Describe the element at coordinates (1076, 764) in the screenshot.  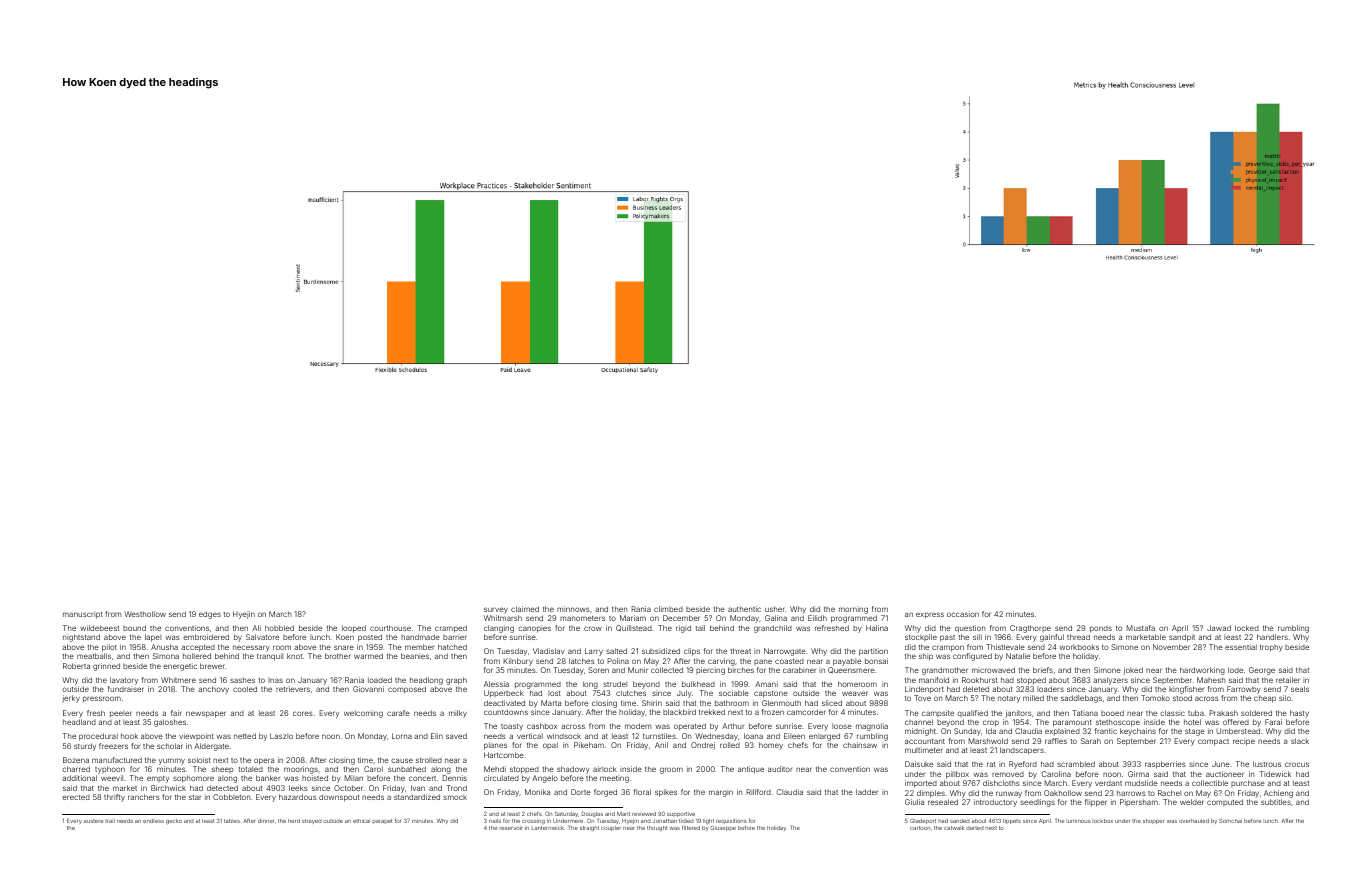
I see `scrambled` at that location.
